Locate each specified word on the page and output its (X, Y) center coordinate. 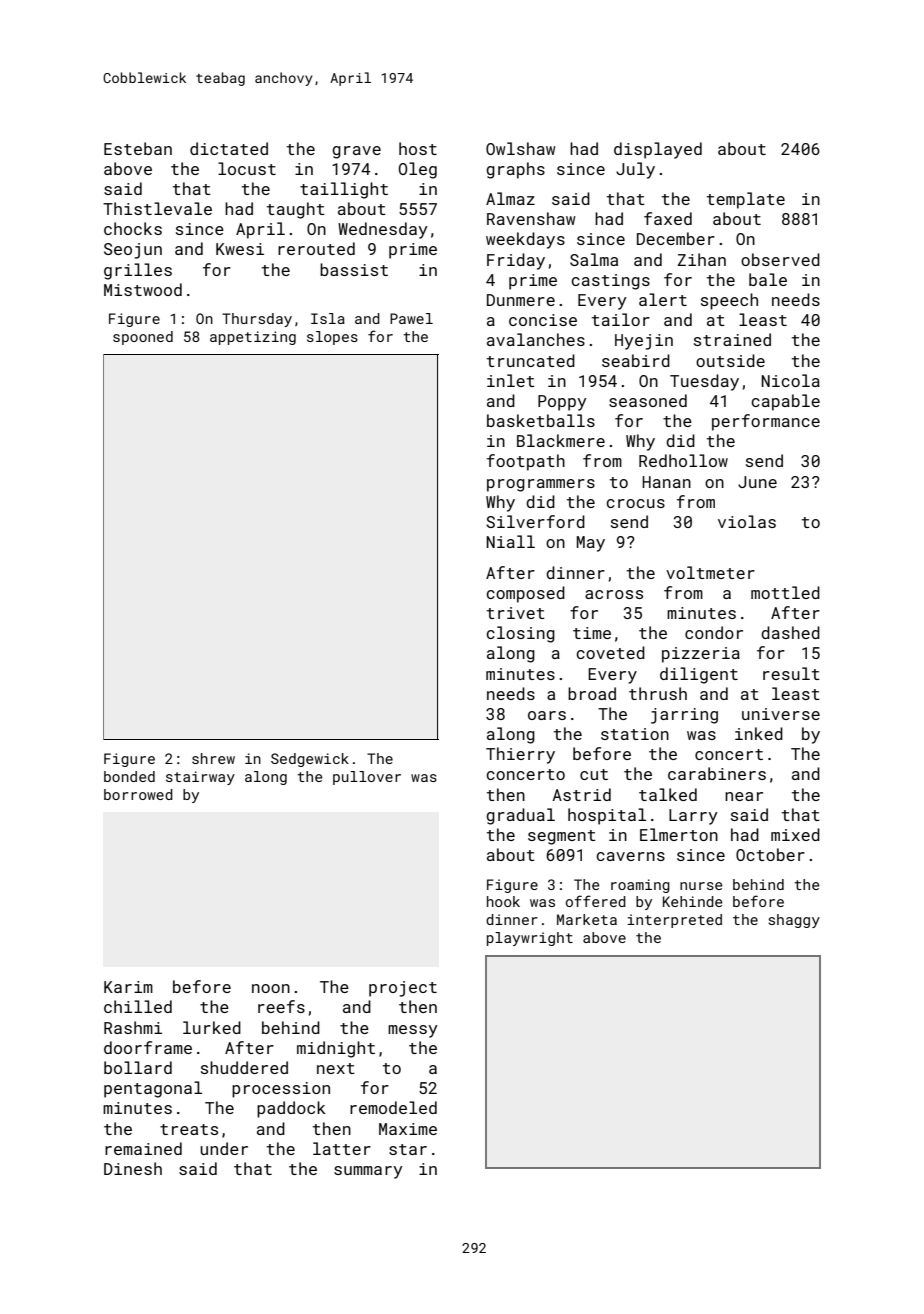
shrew (213, 758)
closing (520, 634)
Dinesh (133, 1168)
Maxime (408, 1129)
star (408, 1149)
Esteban (138, 148)
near (744, 796)
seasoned (648, 400)
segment (562, 837)
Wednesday (383, 230)
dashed (790, 632)
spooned (143, 338)
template (746, 200)
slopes (332, 338)
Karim (128, 987)
